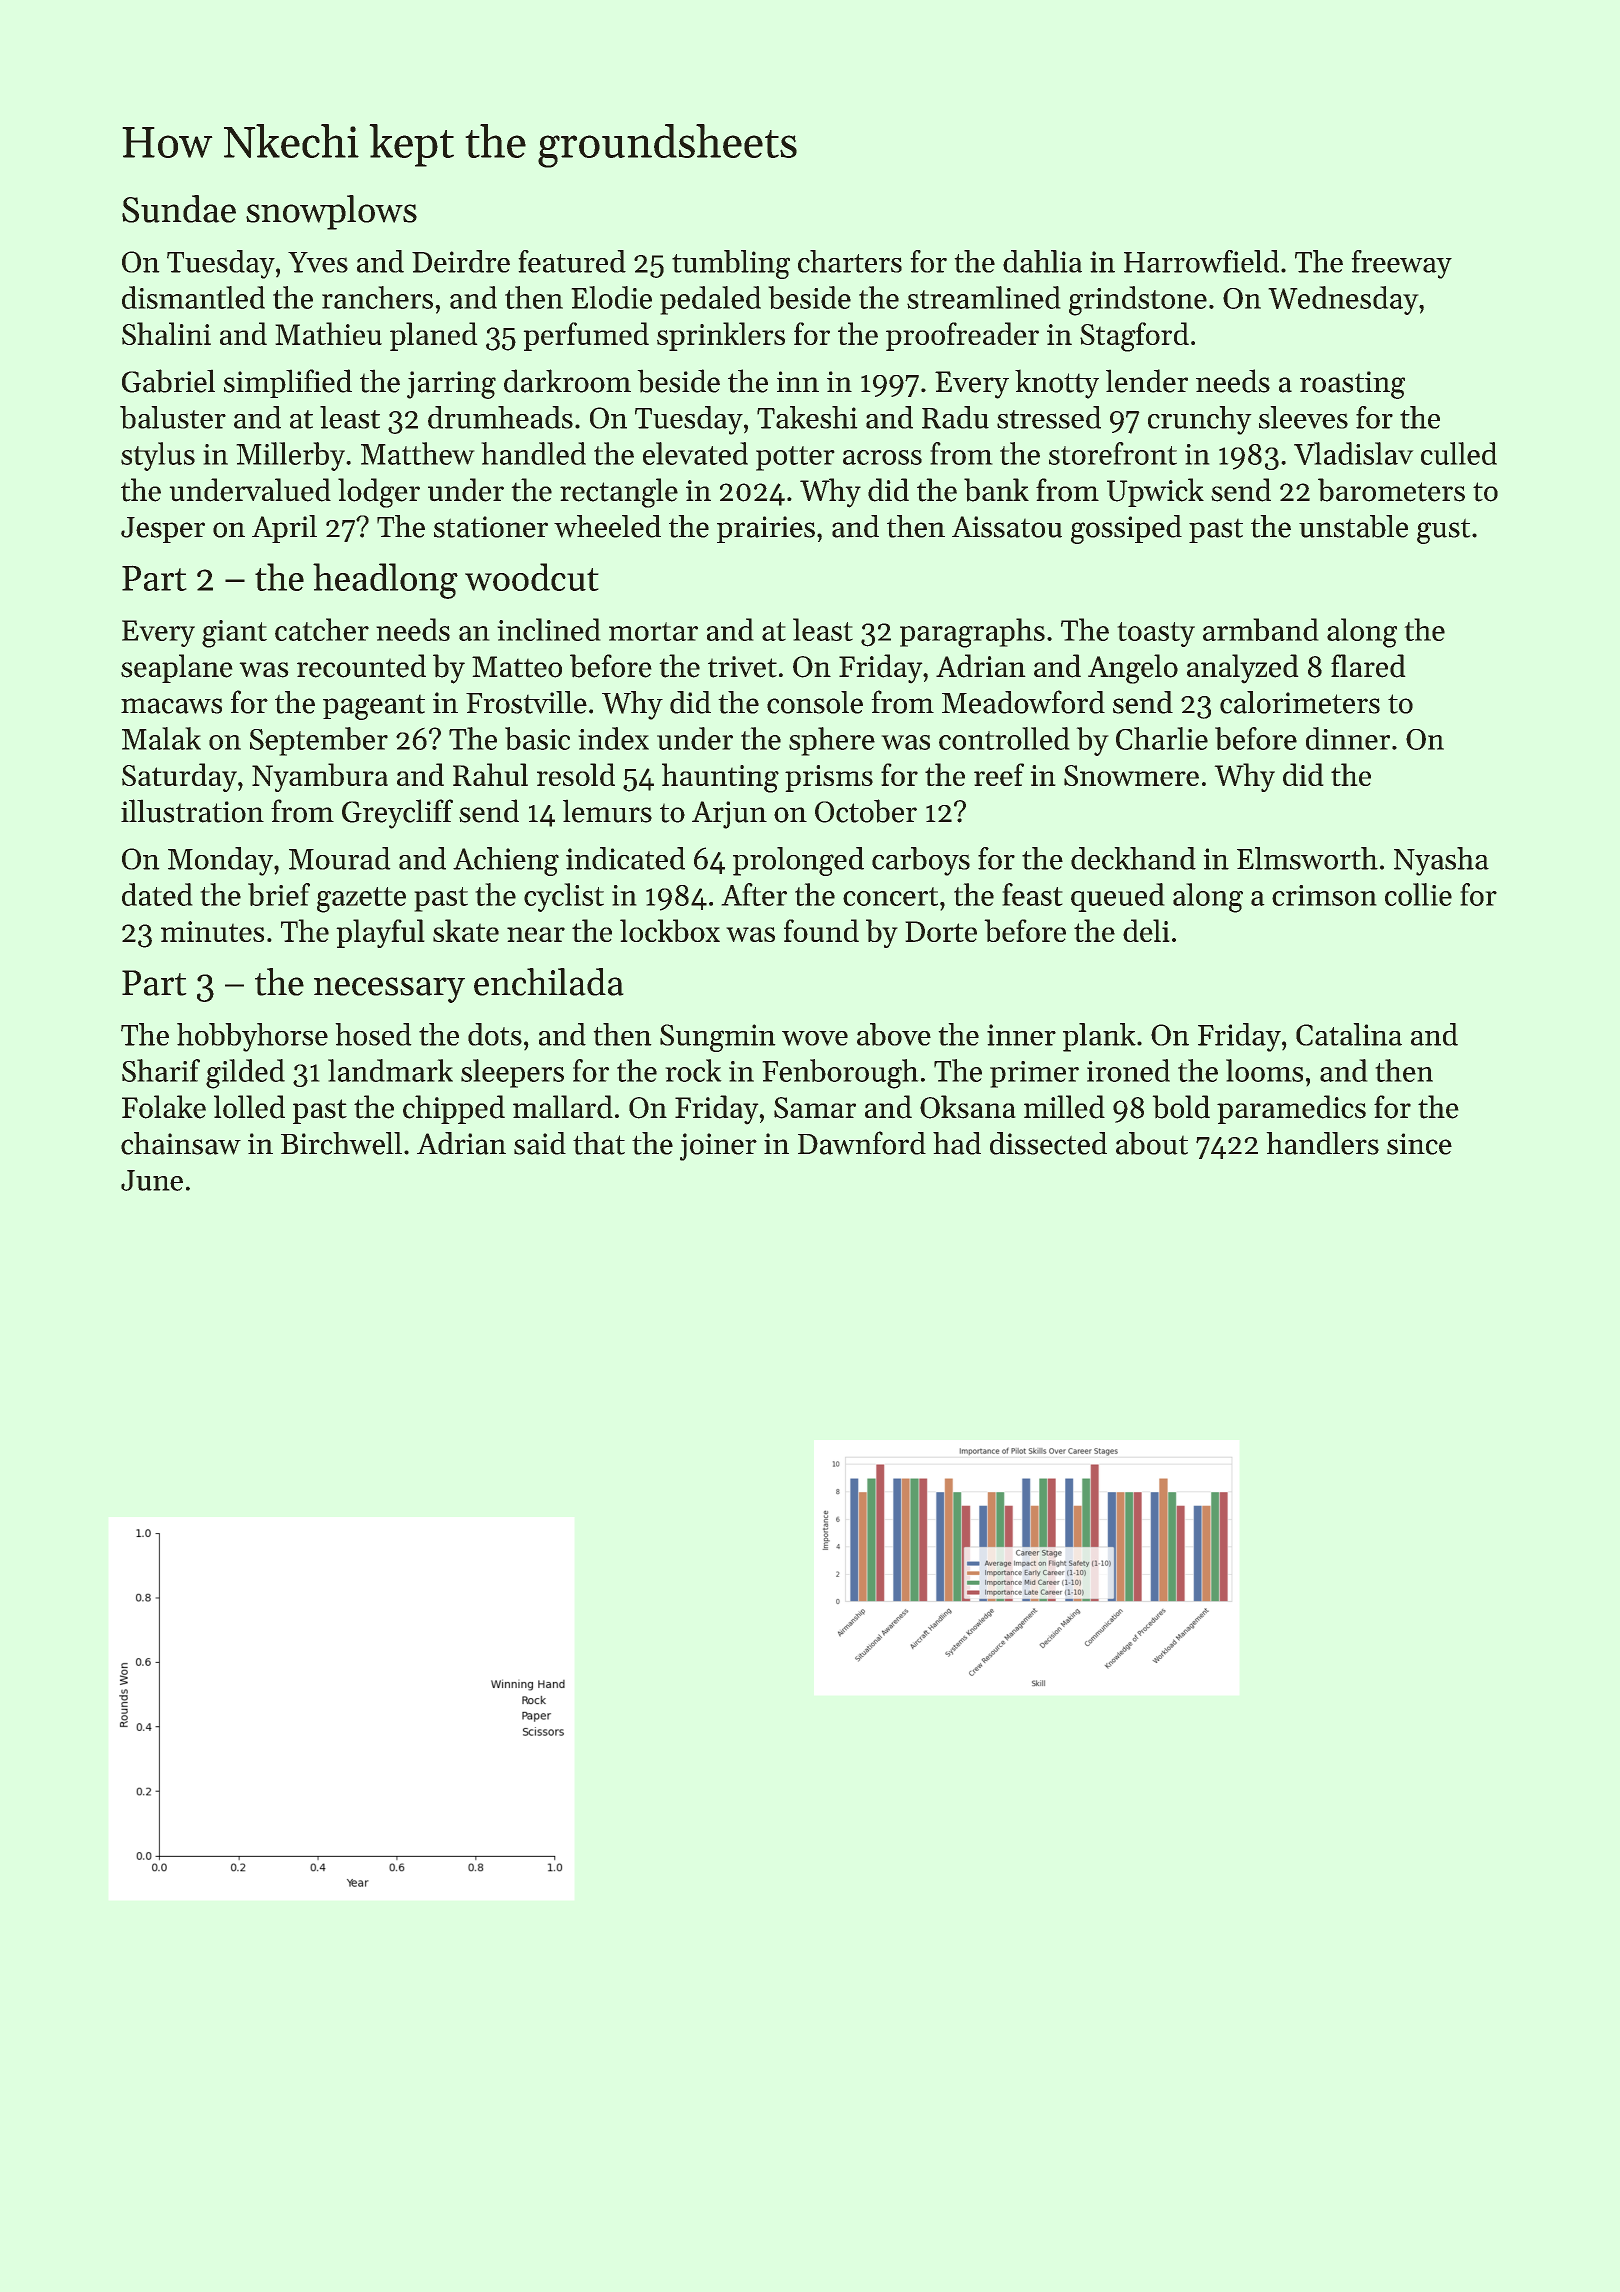  Describe the element at coordinates (821, 930) in the image. I see `found` at that location.
